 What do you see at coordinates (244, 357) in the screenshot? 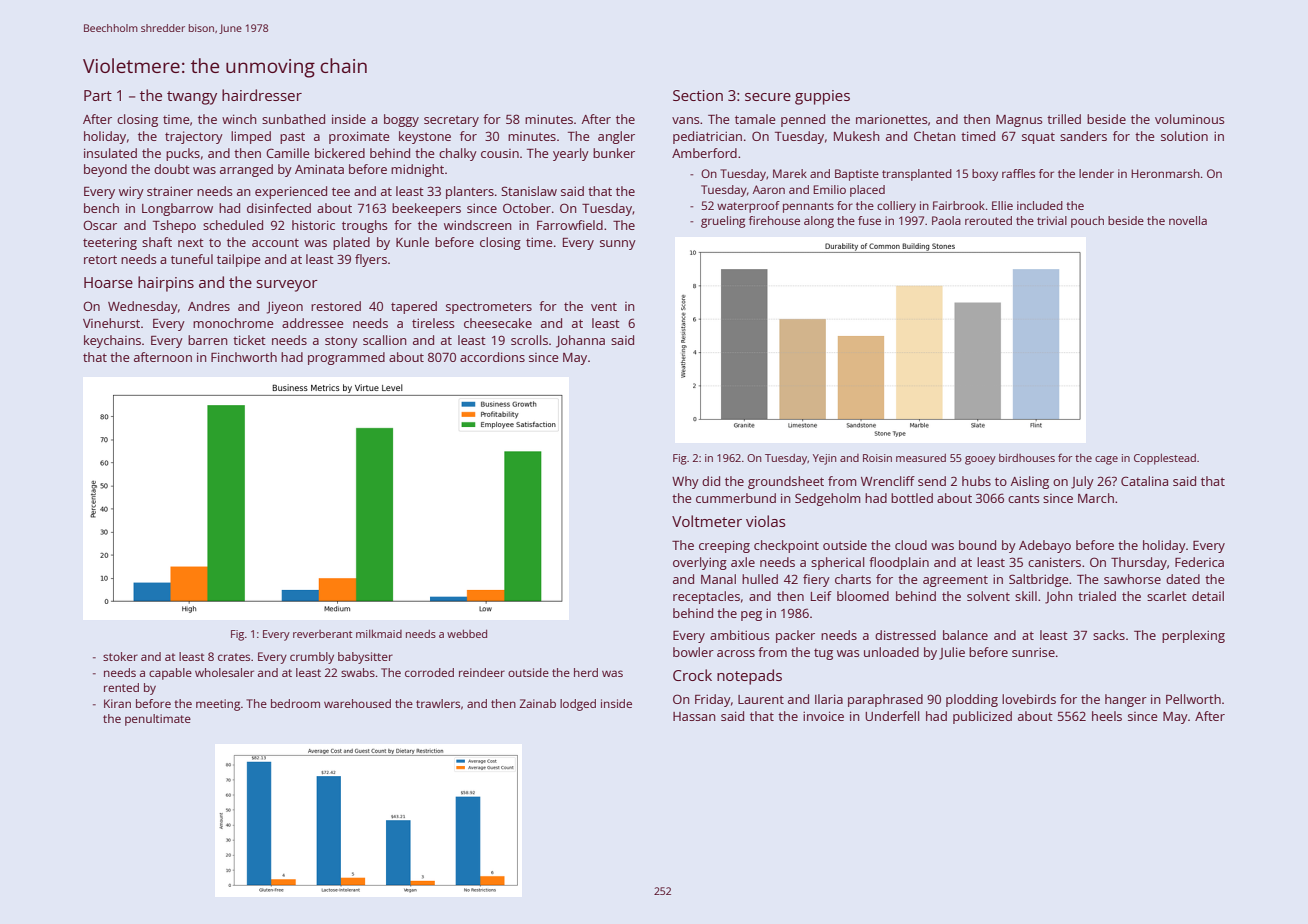
I see `Finchworth` at bounding box center [244, 357].
